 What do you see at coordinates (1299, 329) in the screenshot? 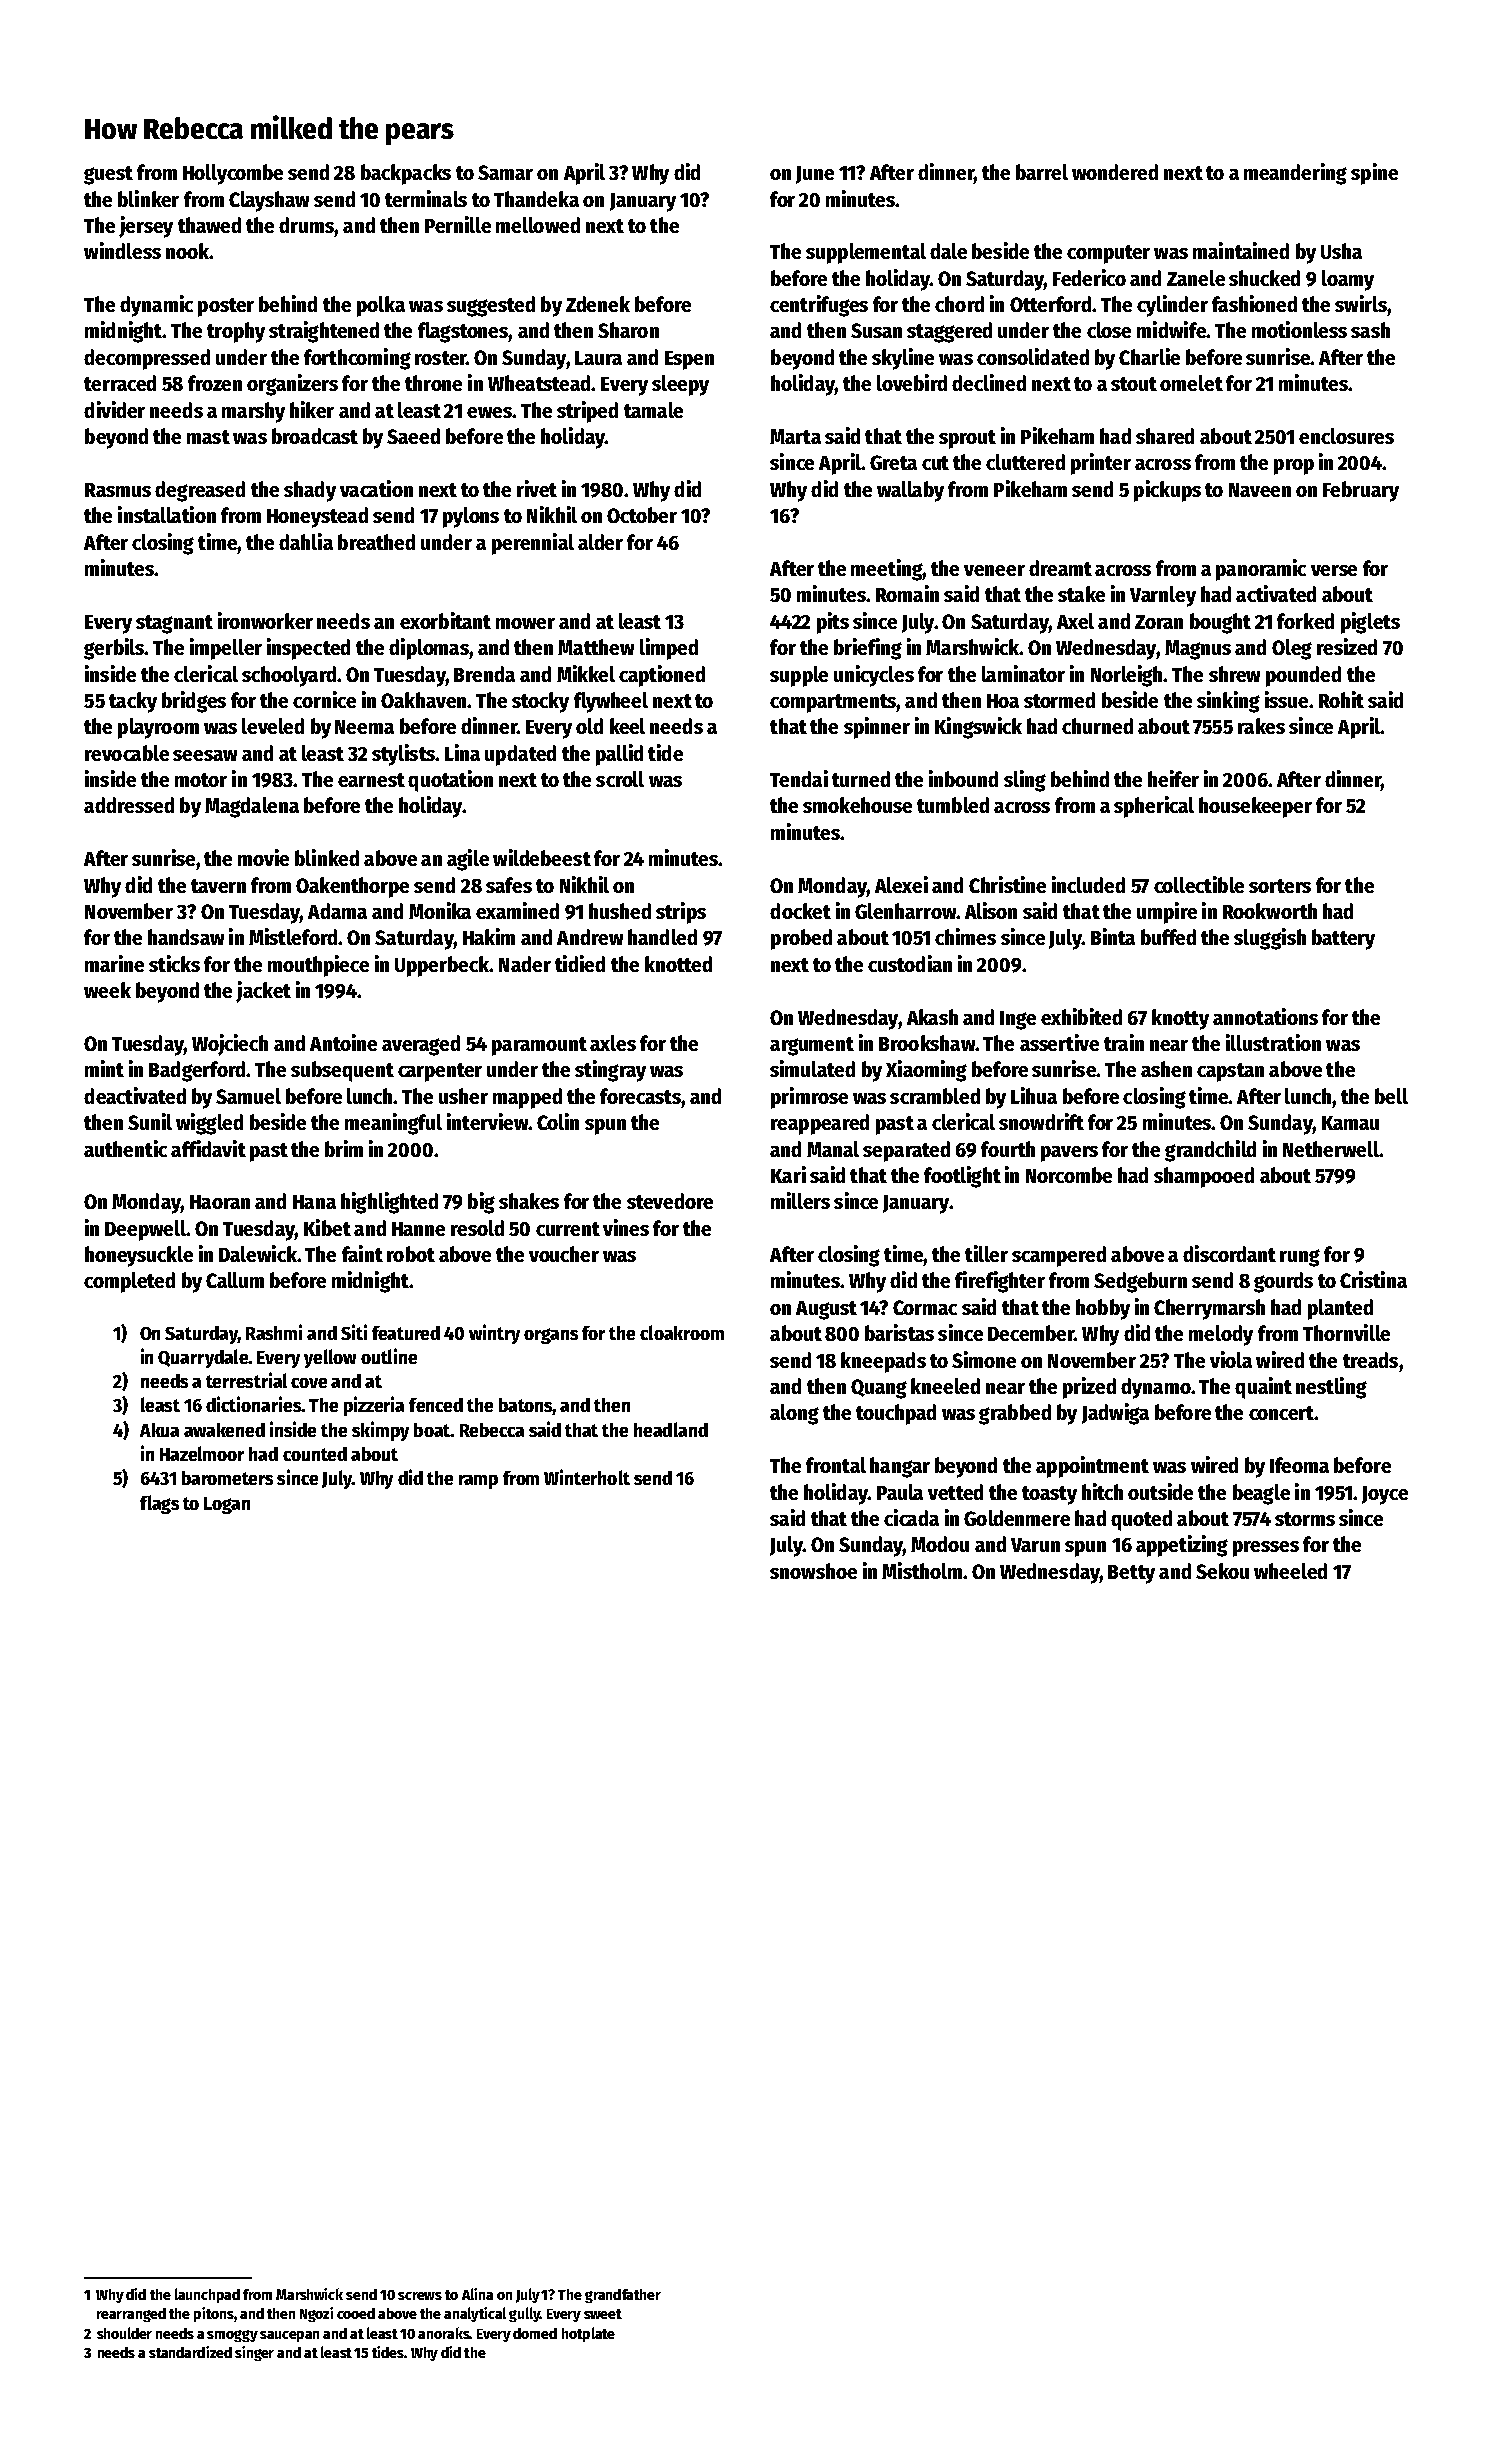
I see `motionless` at bounding box center [1299, 329].
